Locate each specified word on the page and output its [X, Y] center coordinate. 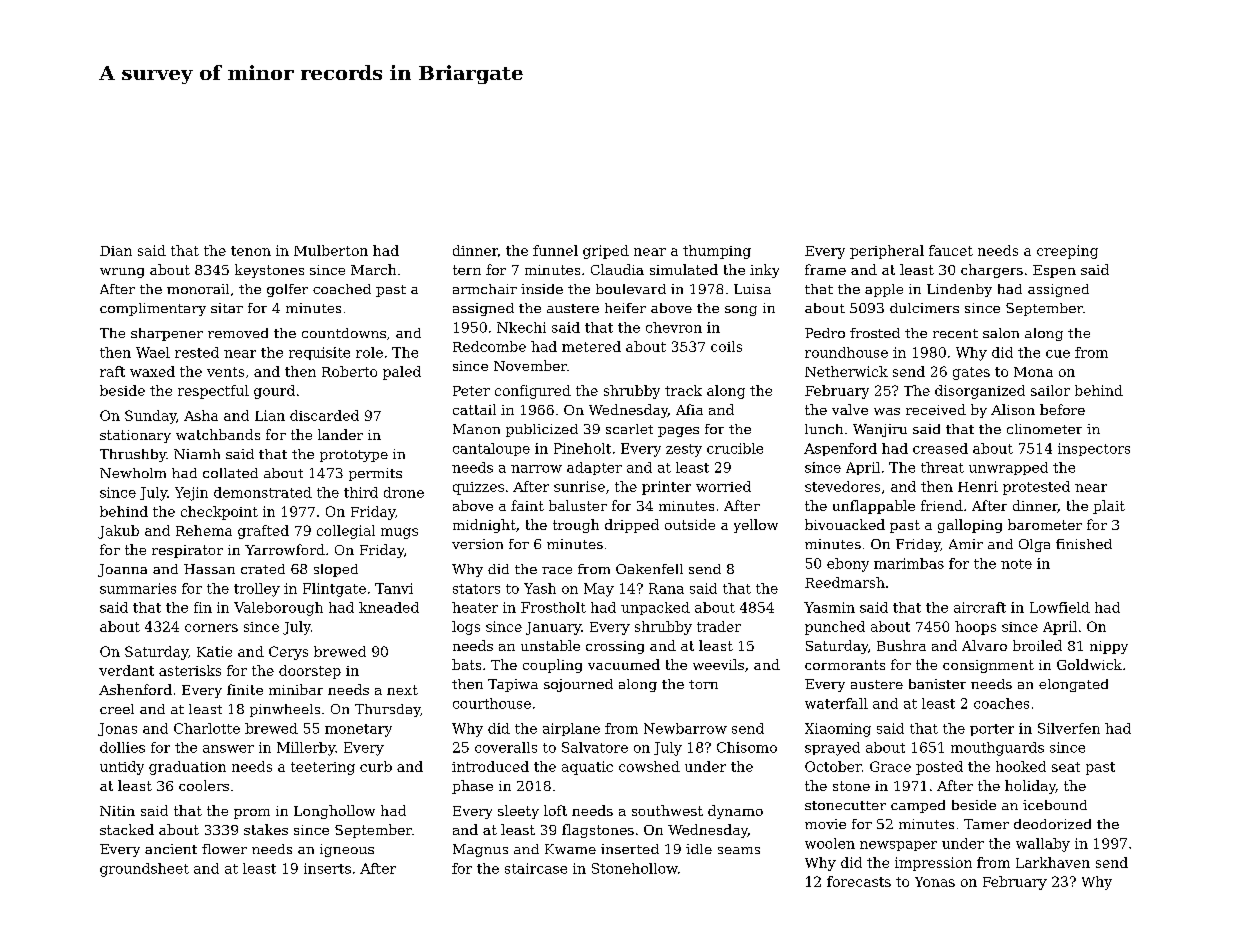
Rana [666, 588]
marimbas [909, 563]
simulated [684, 269]
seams [739, 850]
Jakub [118, 532]
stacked [127, 829]
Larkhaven [1053, 862]
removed [238, 333]
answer [228, 749]
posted [939, 768]
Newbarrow [685, 728]
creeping [1067, 252]
